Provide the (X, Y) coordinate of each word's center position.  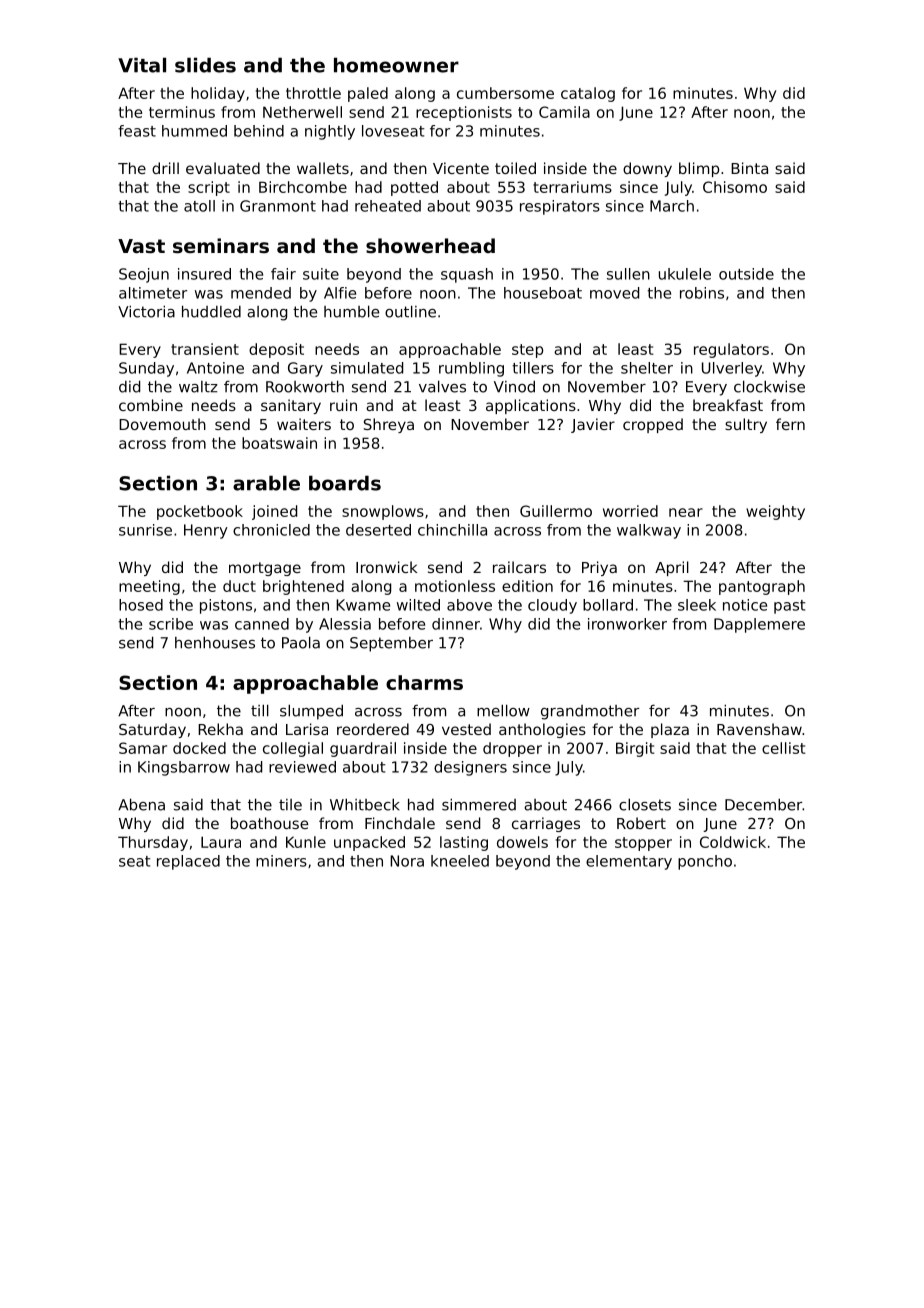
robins (702, 293)
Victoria (146, 311)
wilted (418, 605)
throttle (313, 93)
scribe (171, 624)
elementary (629, 862)
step (527, 351)
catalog (588, 94)
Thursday (153, 843)
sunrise (145, 530)
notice (745, 605)
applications (531, 406)
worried (630, 511)
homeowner (396, 65)
